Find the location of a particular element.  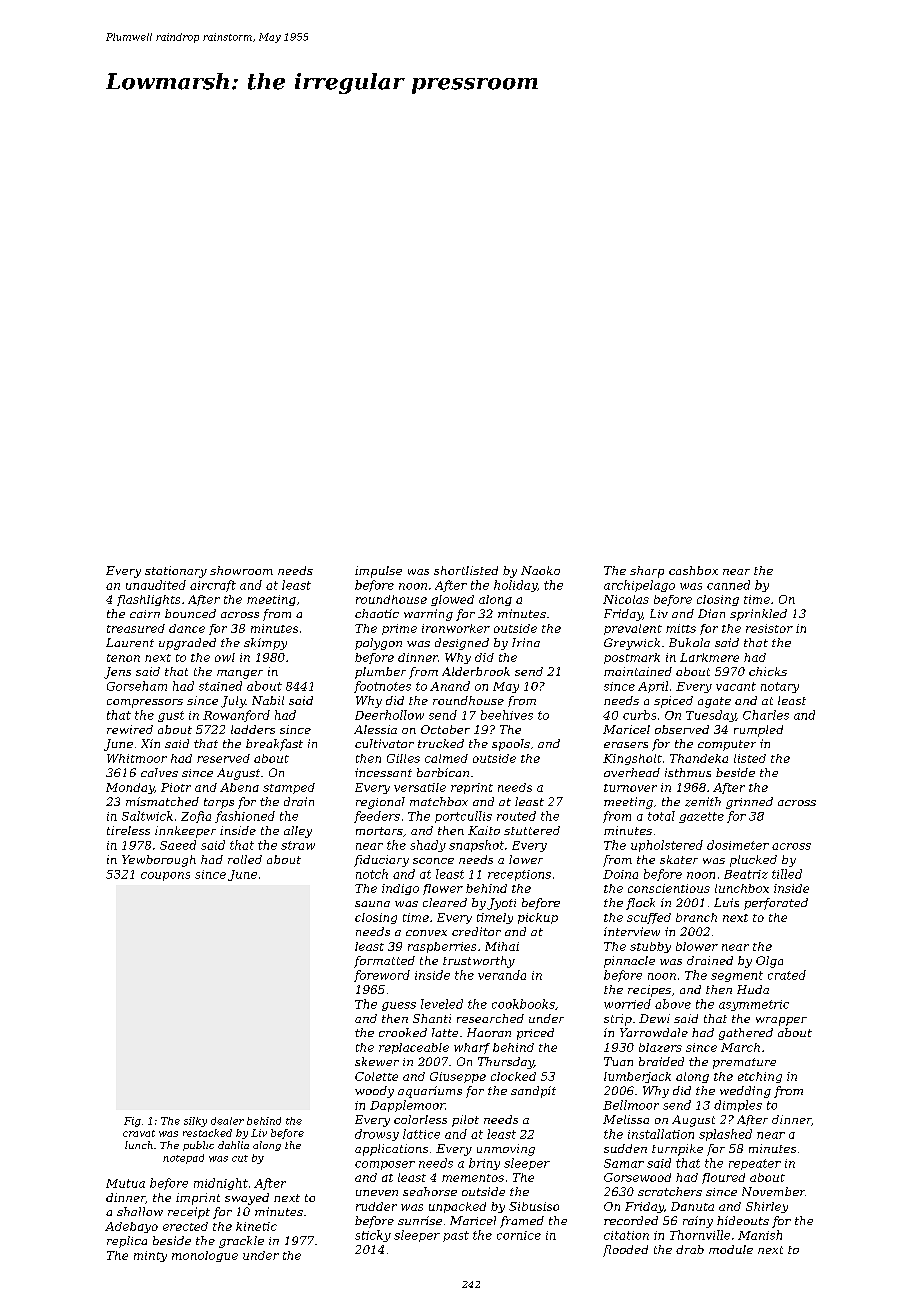

coupons is located at coordinates (165, 876).
